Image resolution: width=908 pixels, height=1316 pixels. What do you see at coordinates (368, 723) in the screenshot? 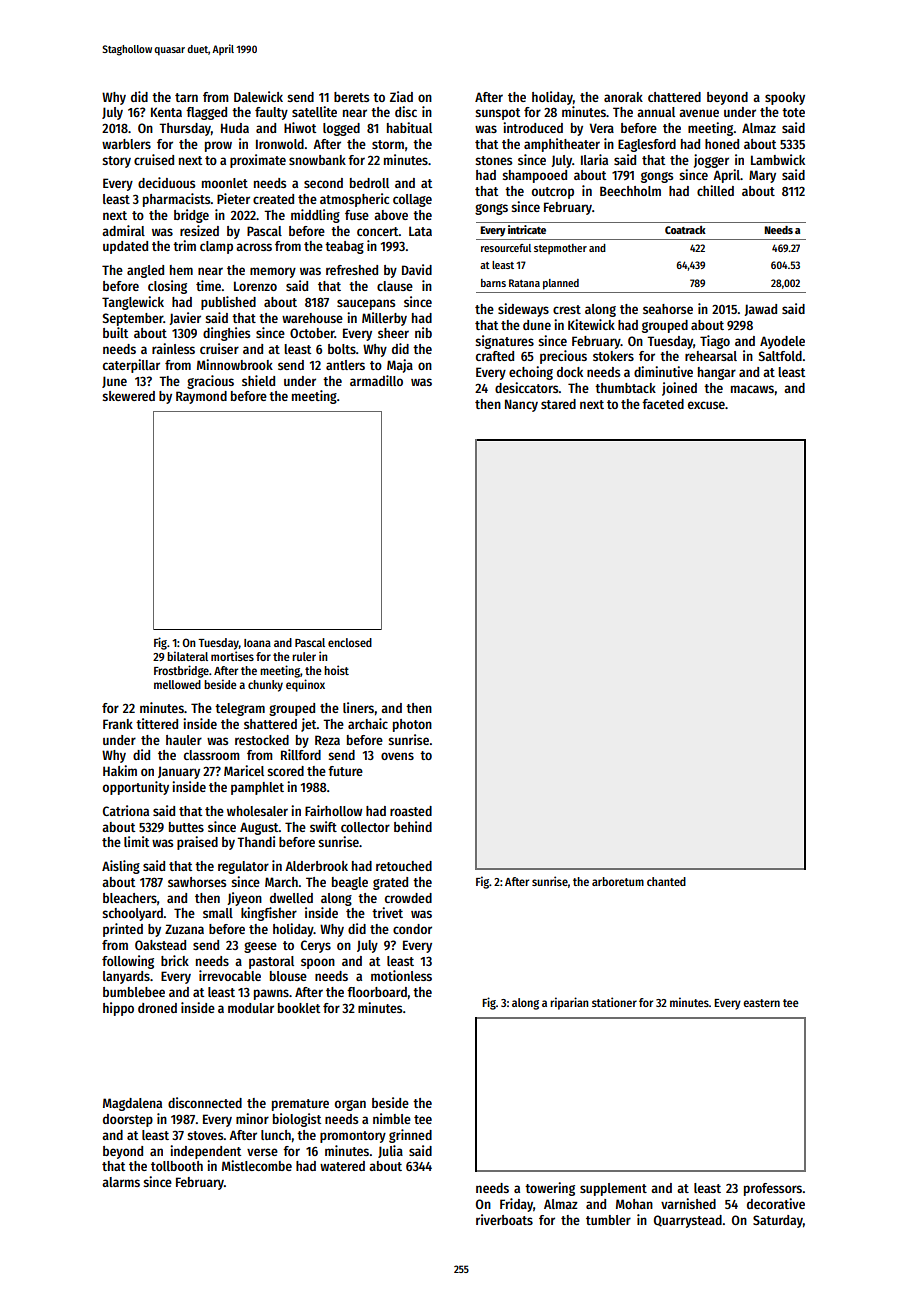
I see `archaic` at bounding box center [368, 723].
